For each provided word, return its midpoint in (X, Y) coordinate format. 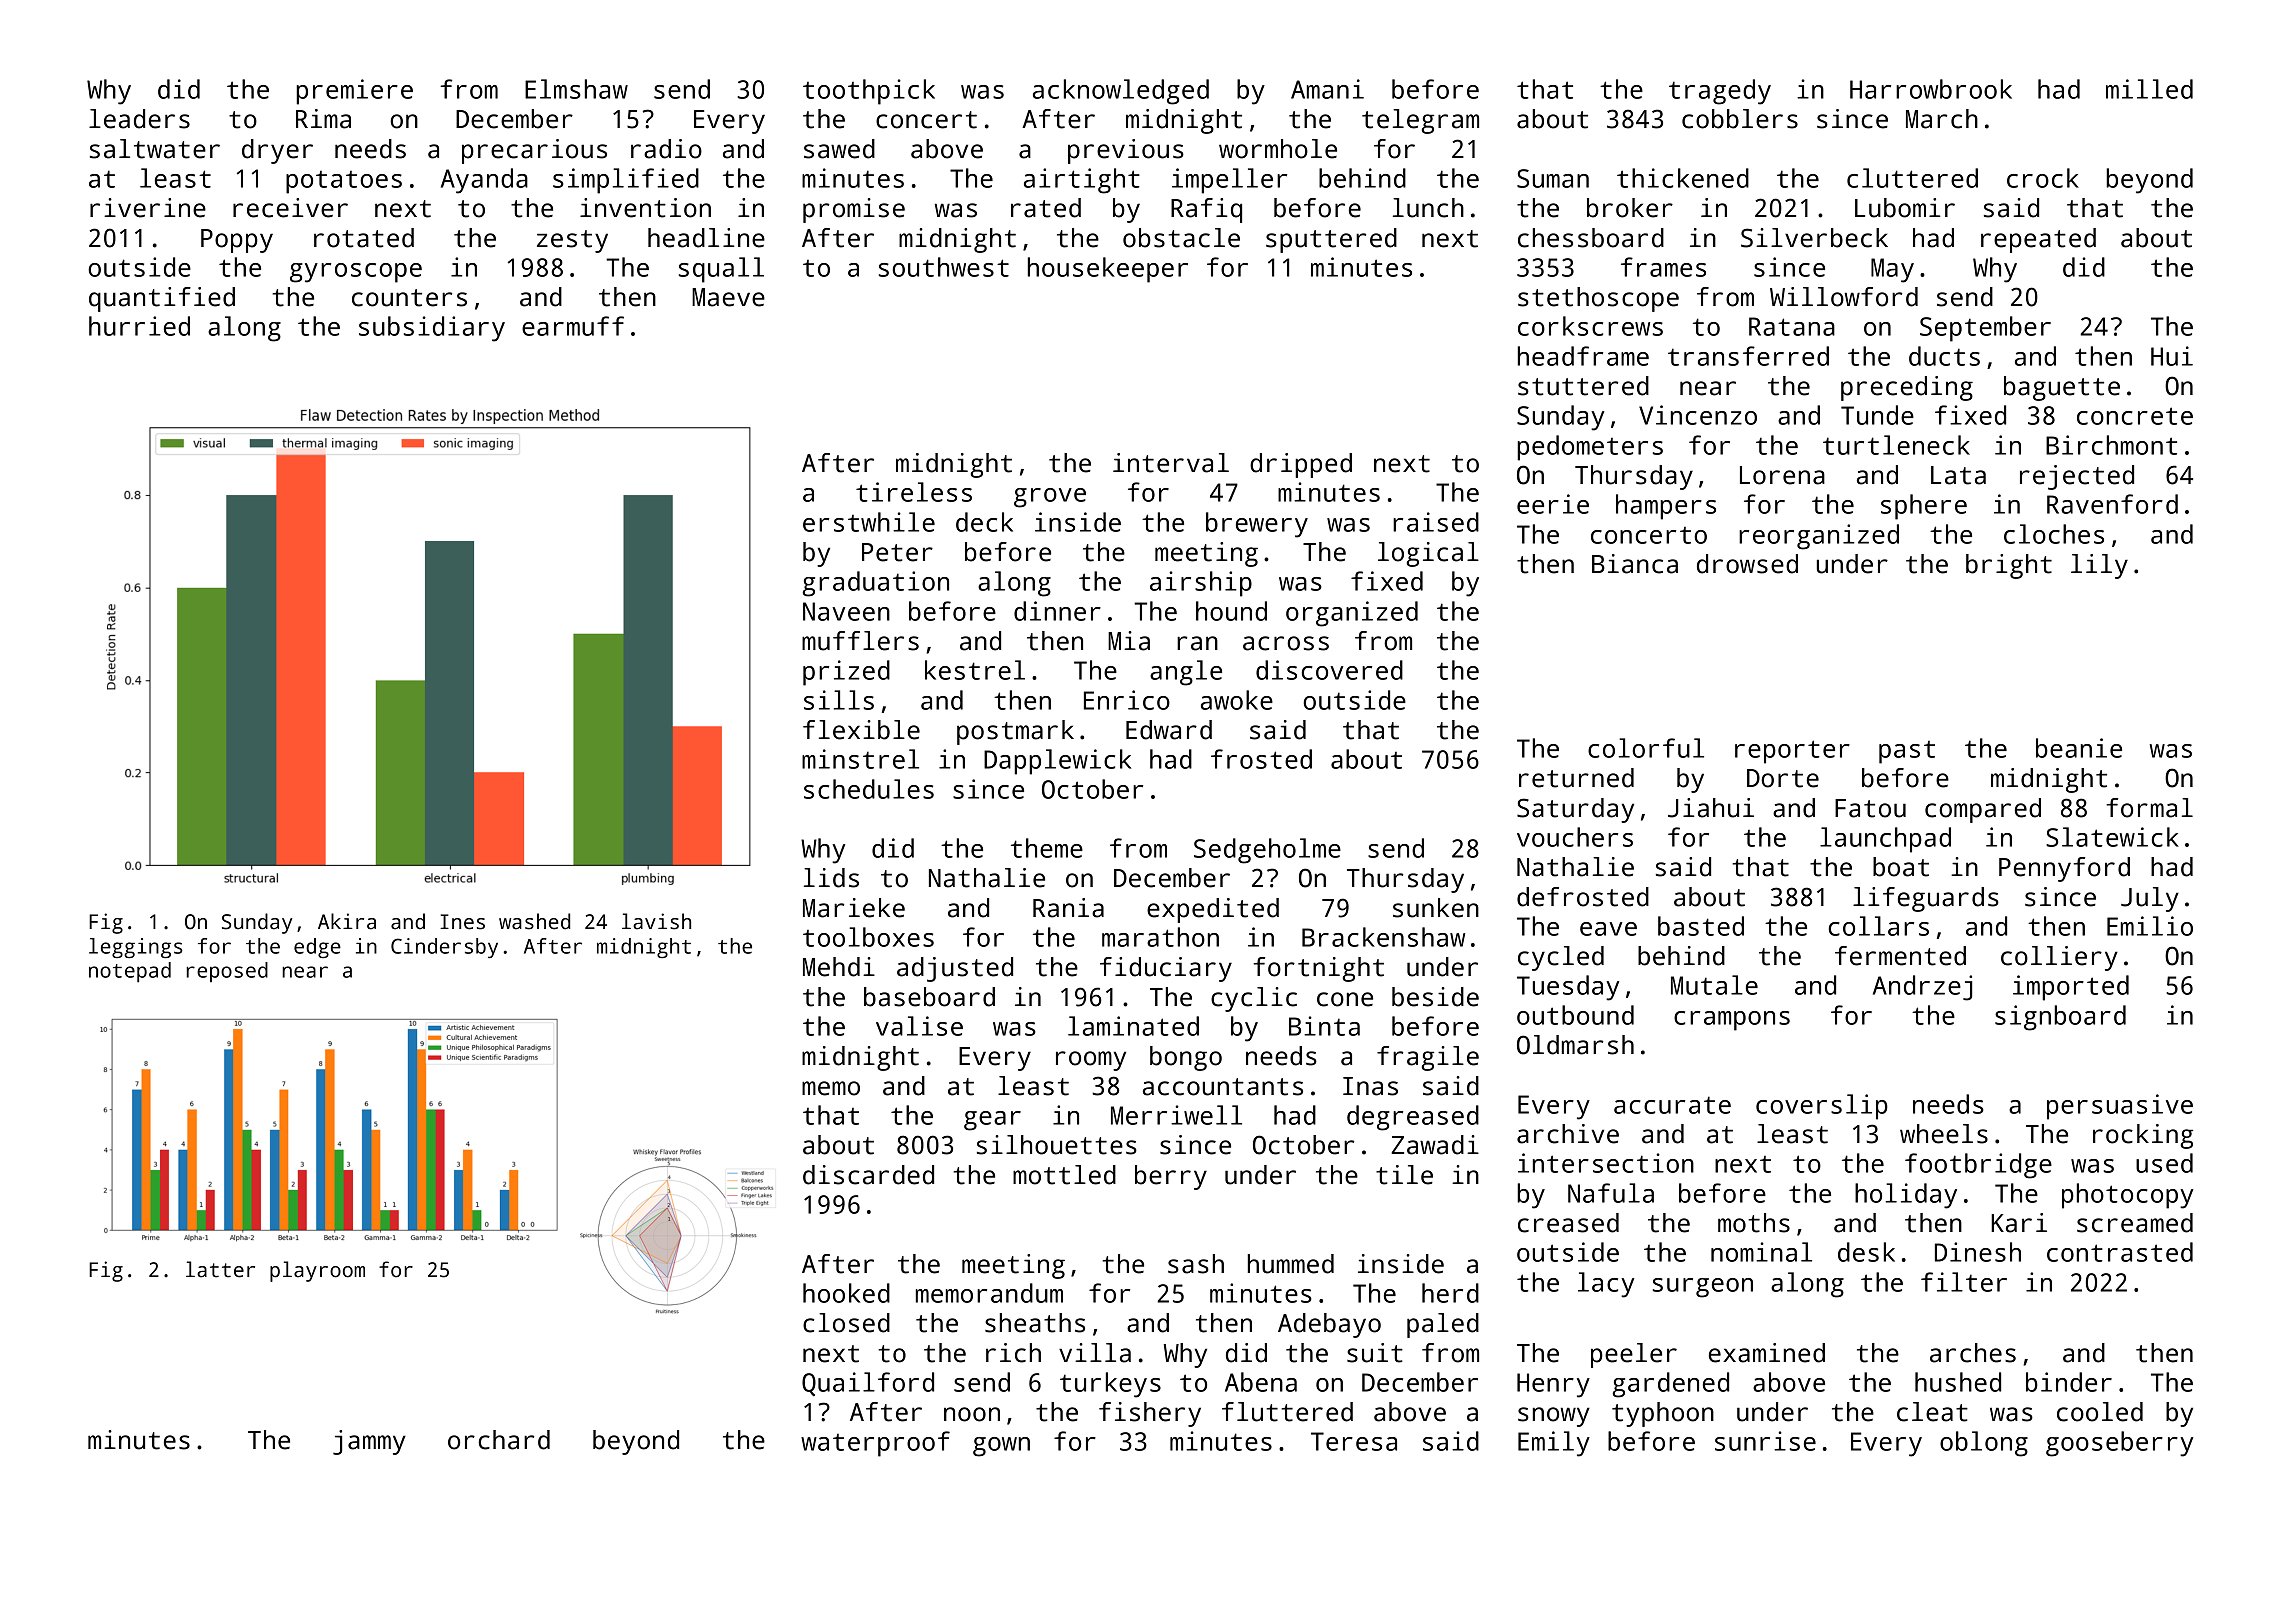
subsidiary (432, 329)
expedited (1213, 910)
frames (1663, 267)
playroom (317, 1271)
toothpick (869, 92)
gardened (1670, 1385)
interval (1171, 463)
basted (1701, 926)
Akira (347, 921)
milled (2149, 89)
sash (1196, 1264)
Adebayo (1329, 1325)
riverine (148, 208)
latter (220, 1269)
